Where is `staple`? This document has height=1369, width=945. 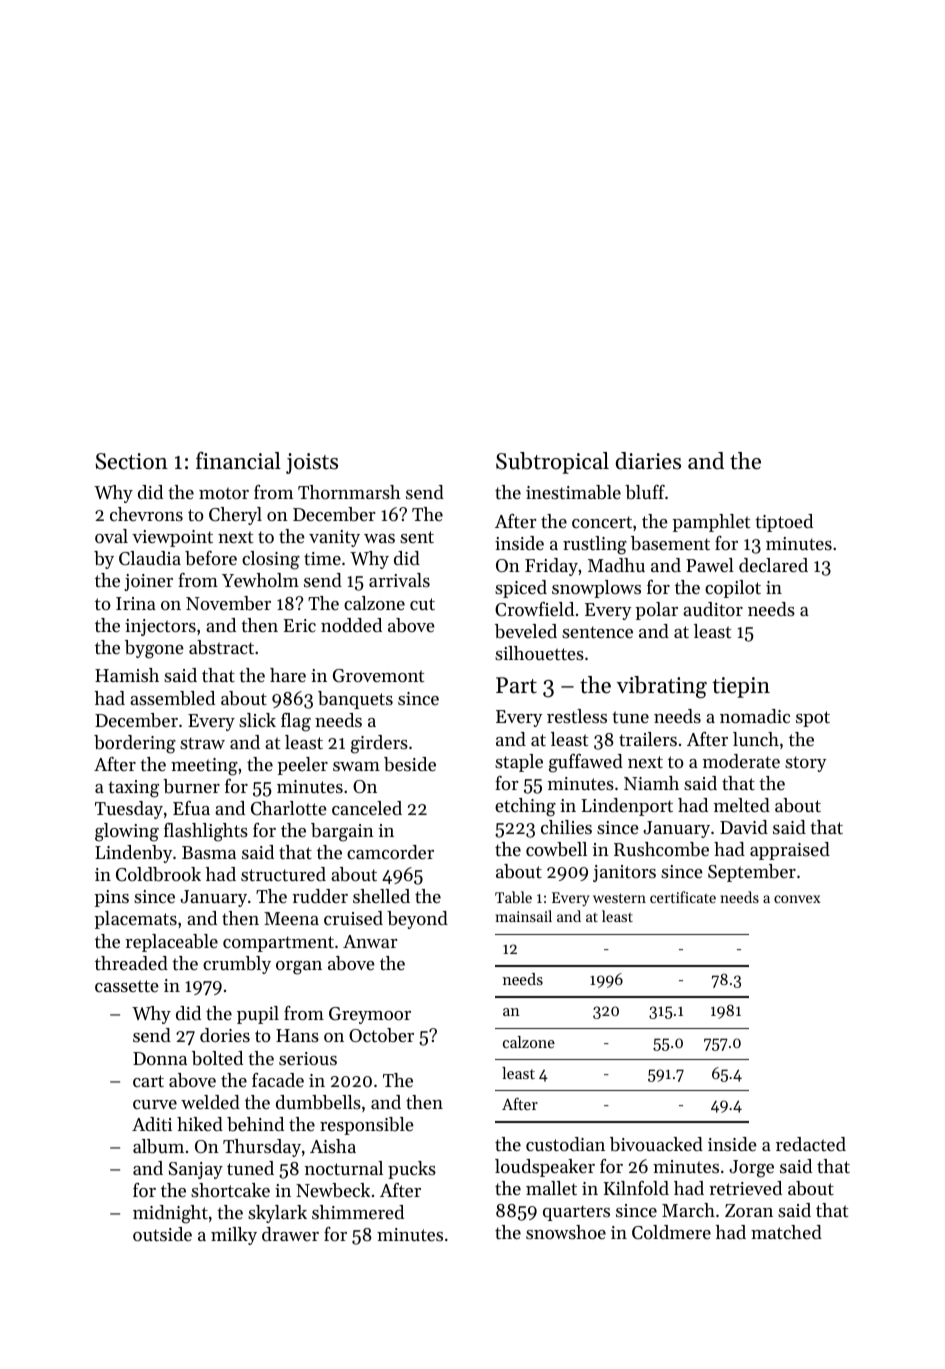
staple is located at coordinates (519, 763).
